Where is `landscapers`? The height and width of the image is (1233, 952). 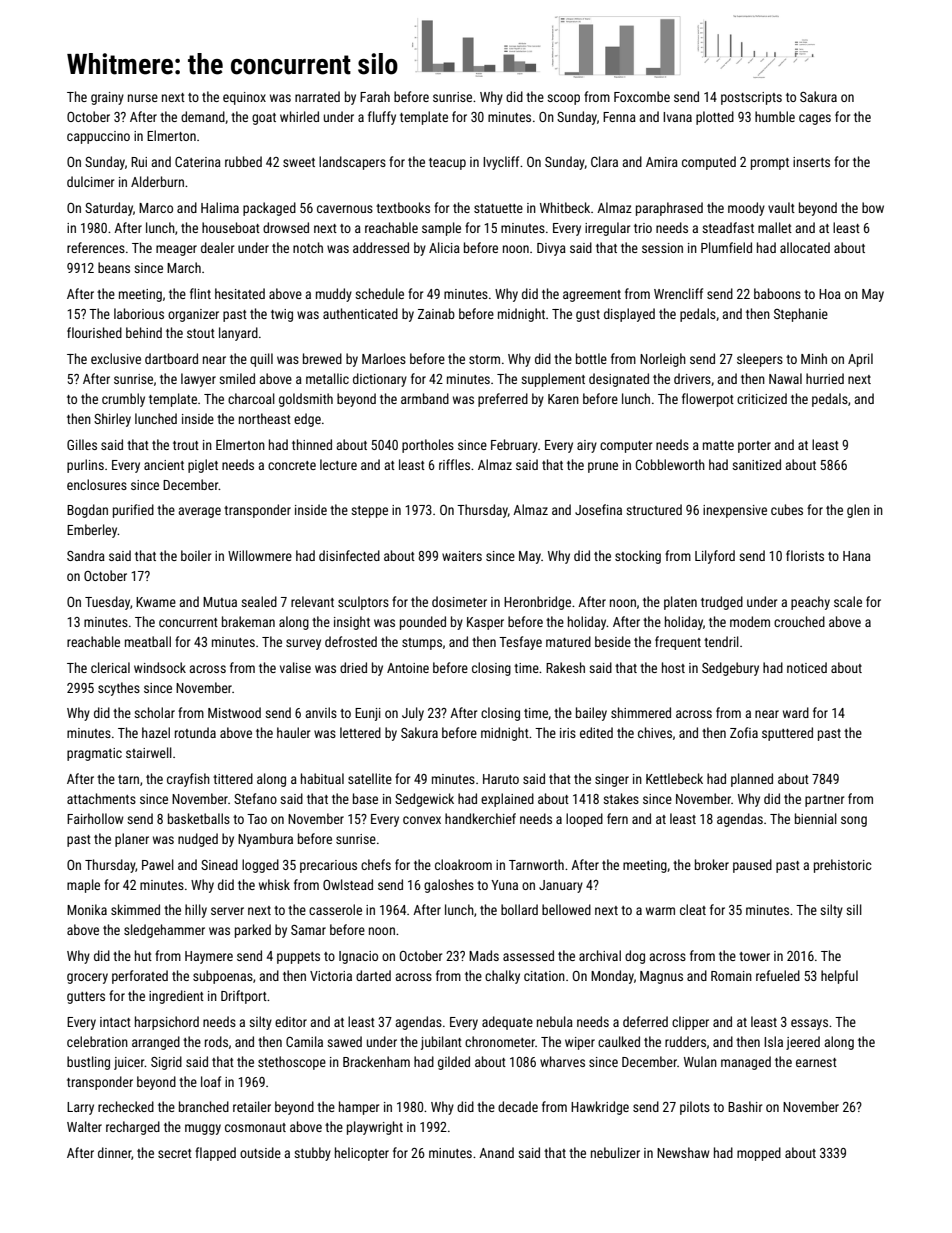
landscapers is located at coordinates (352, 163).
